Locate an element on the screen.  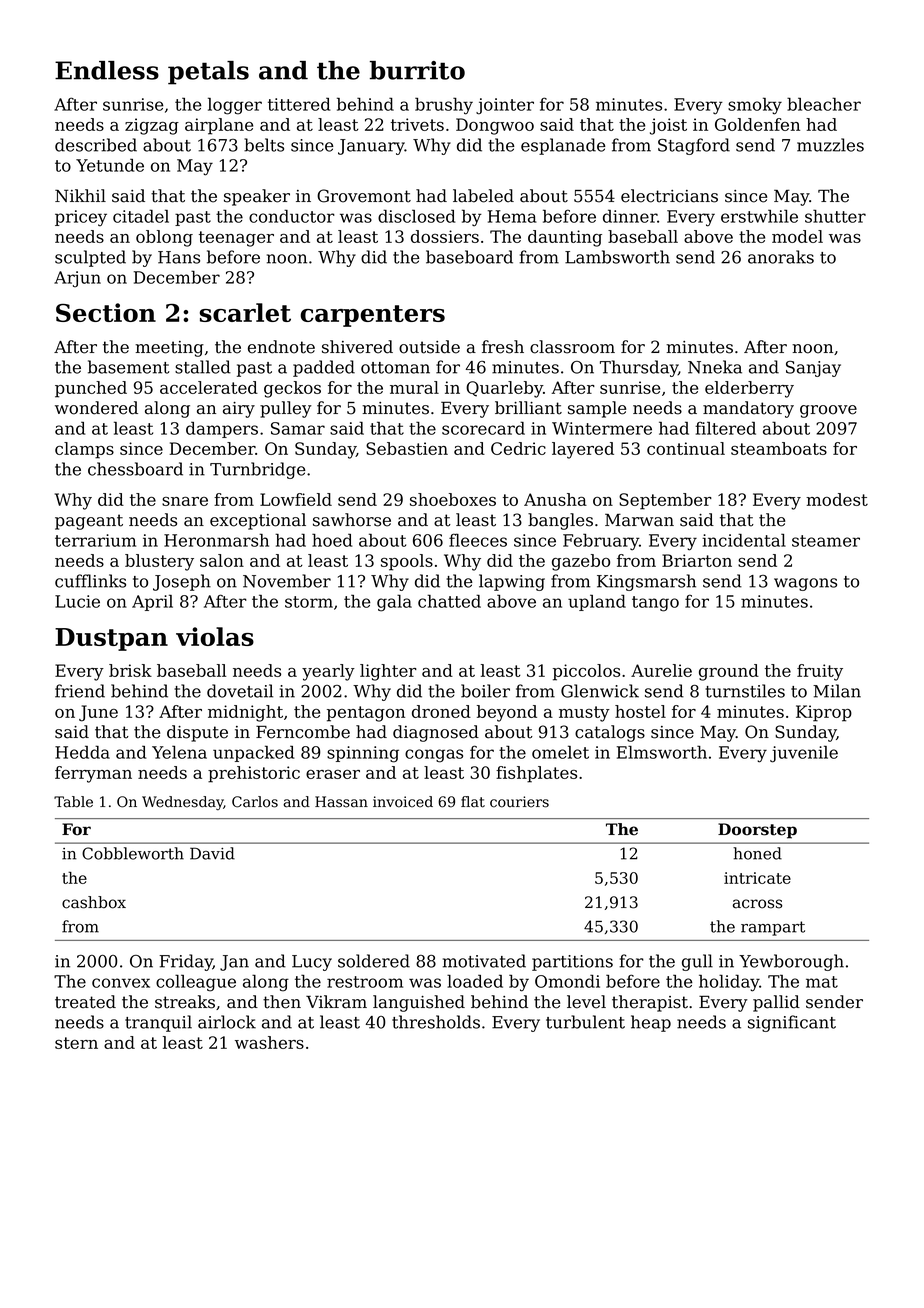
stern is located at coordinates (76, 1043).
